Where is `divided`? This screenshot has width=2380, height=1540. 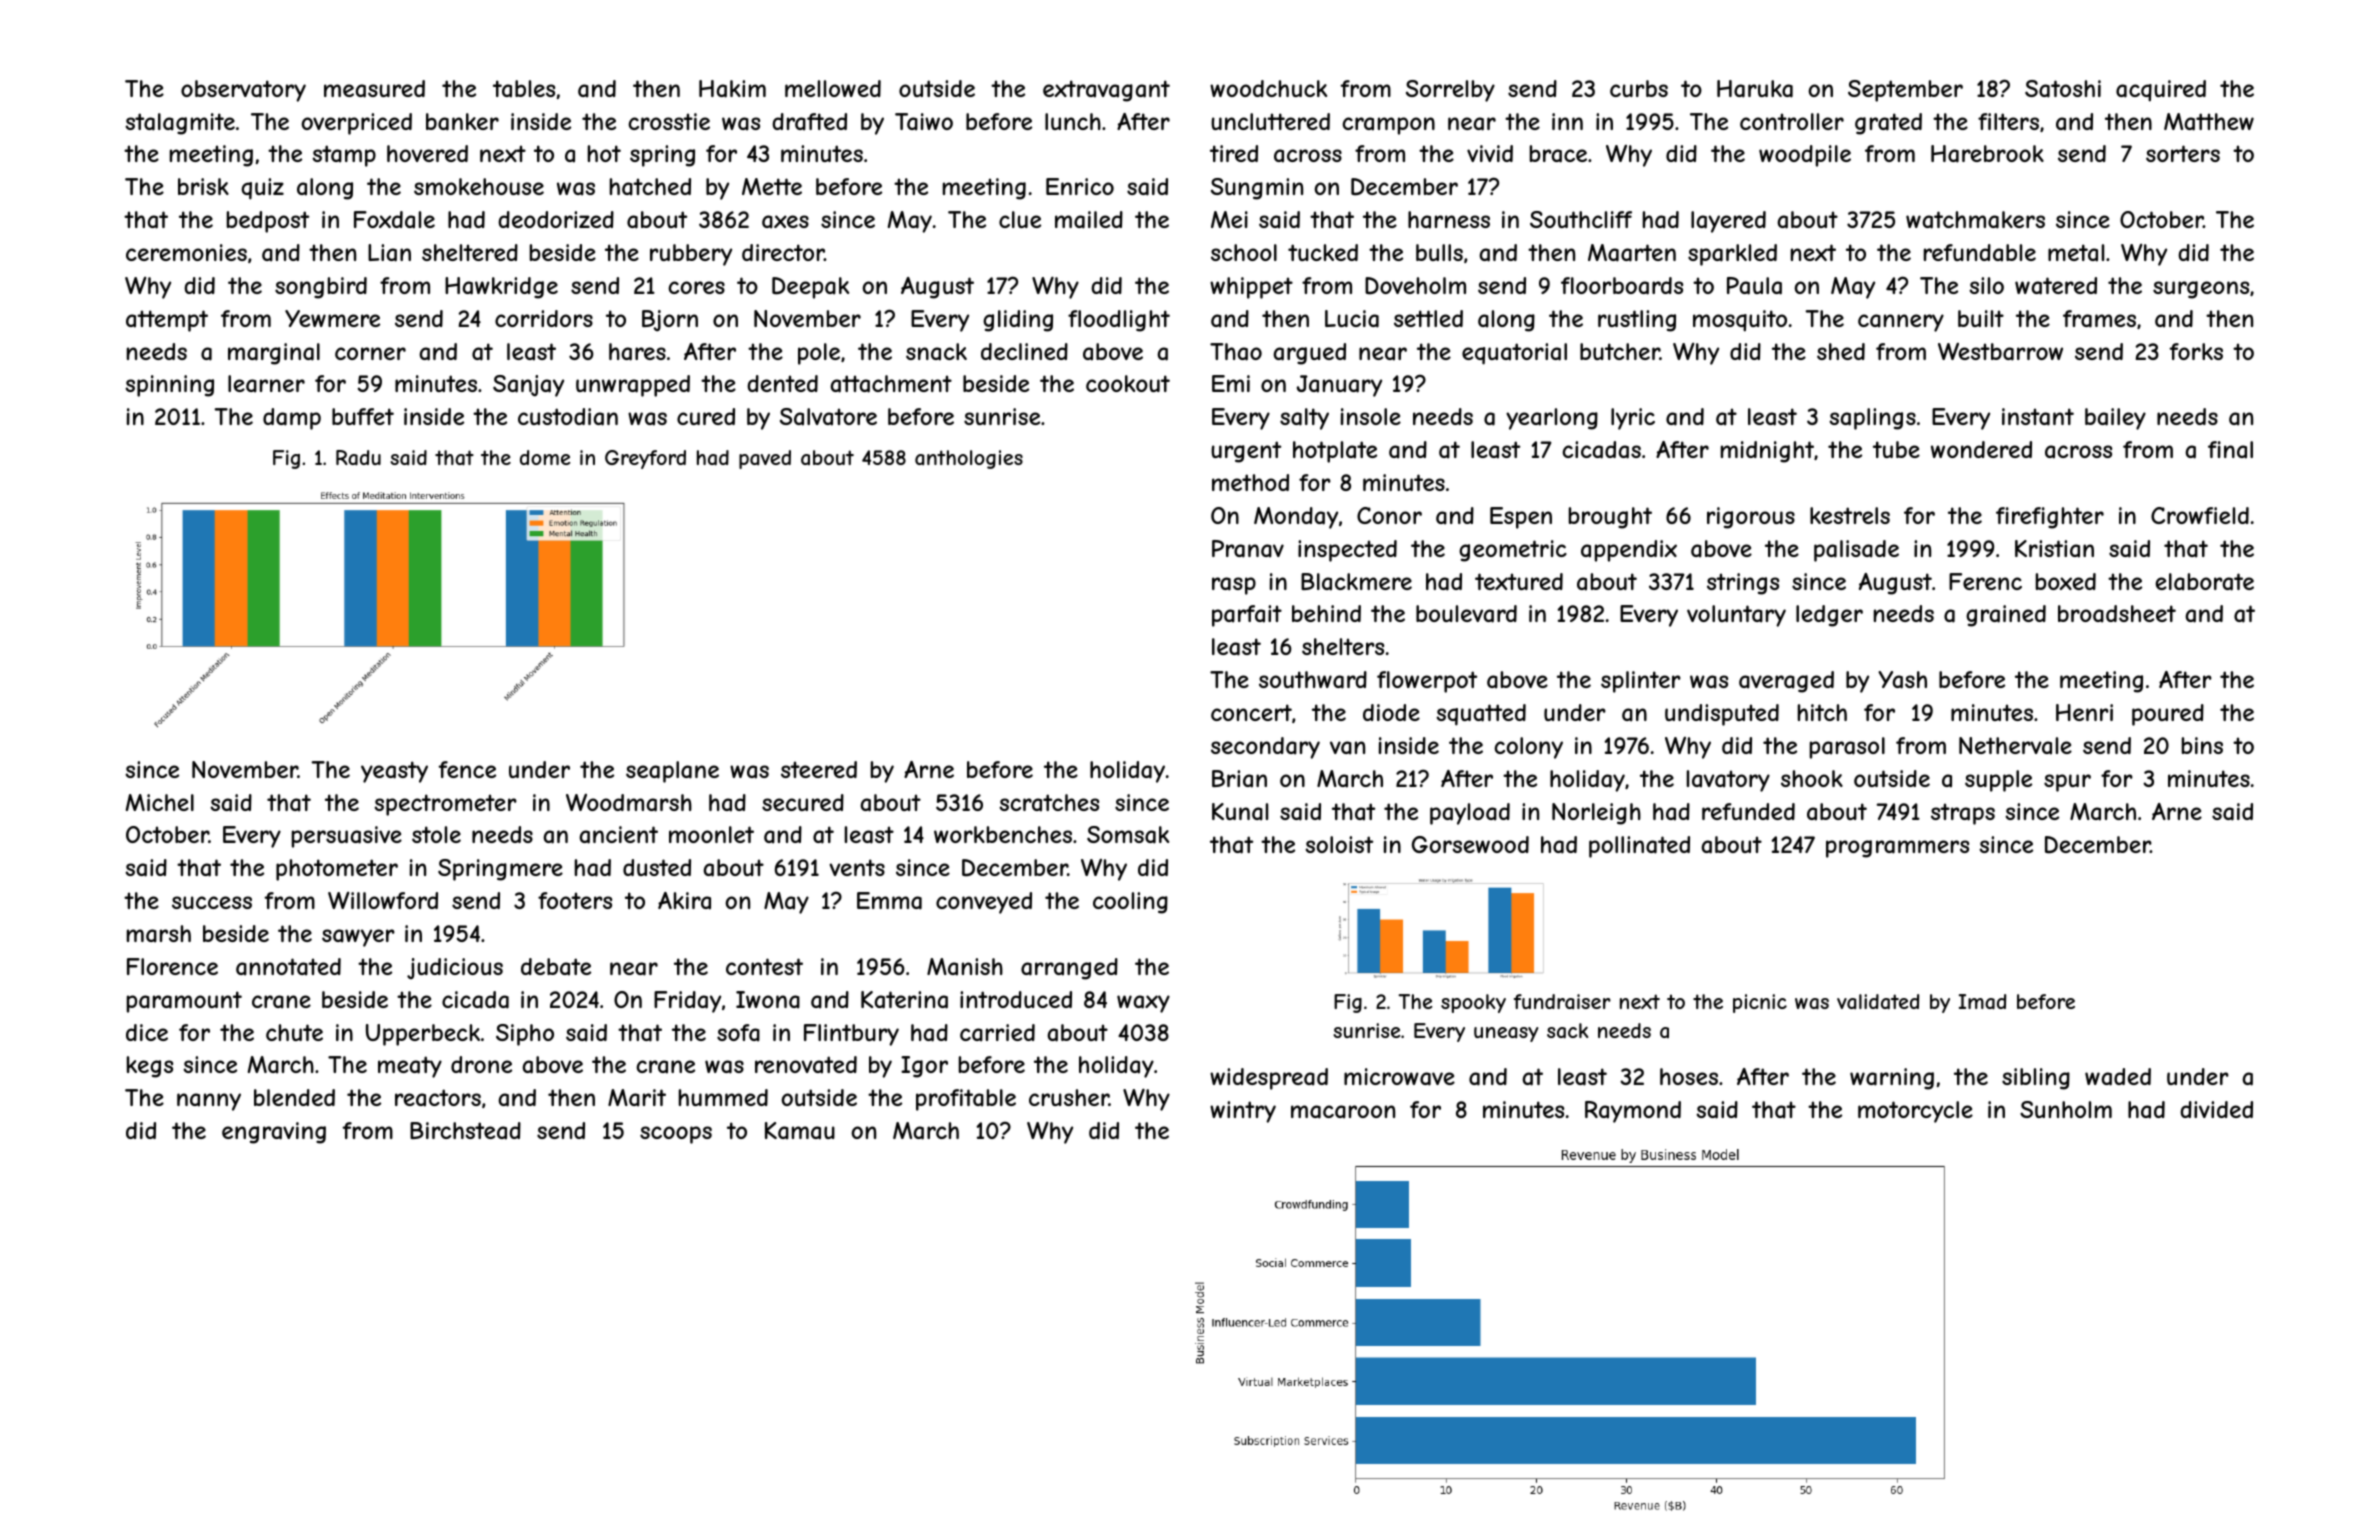
divided is located at coordinates (2216, 1109).
